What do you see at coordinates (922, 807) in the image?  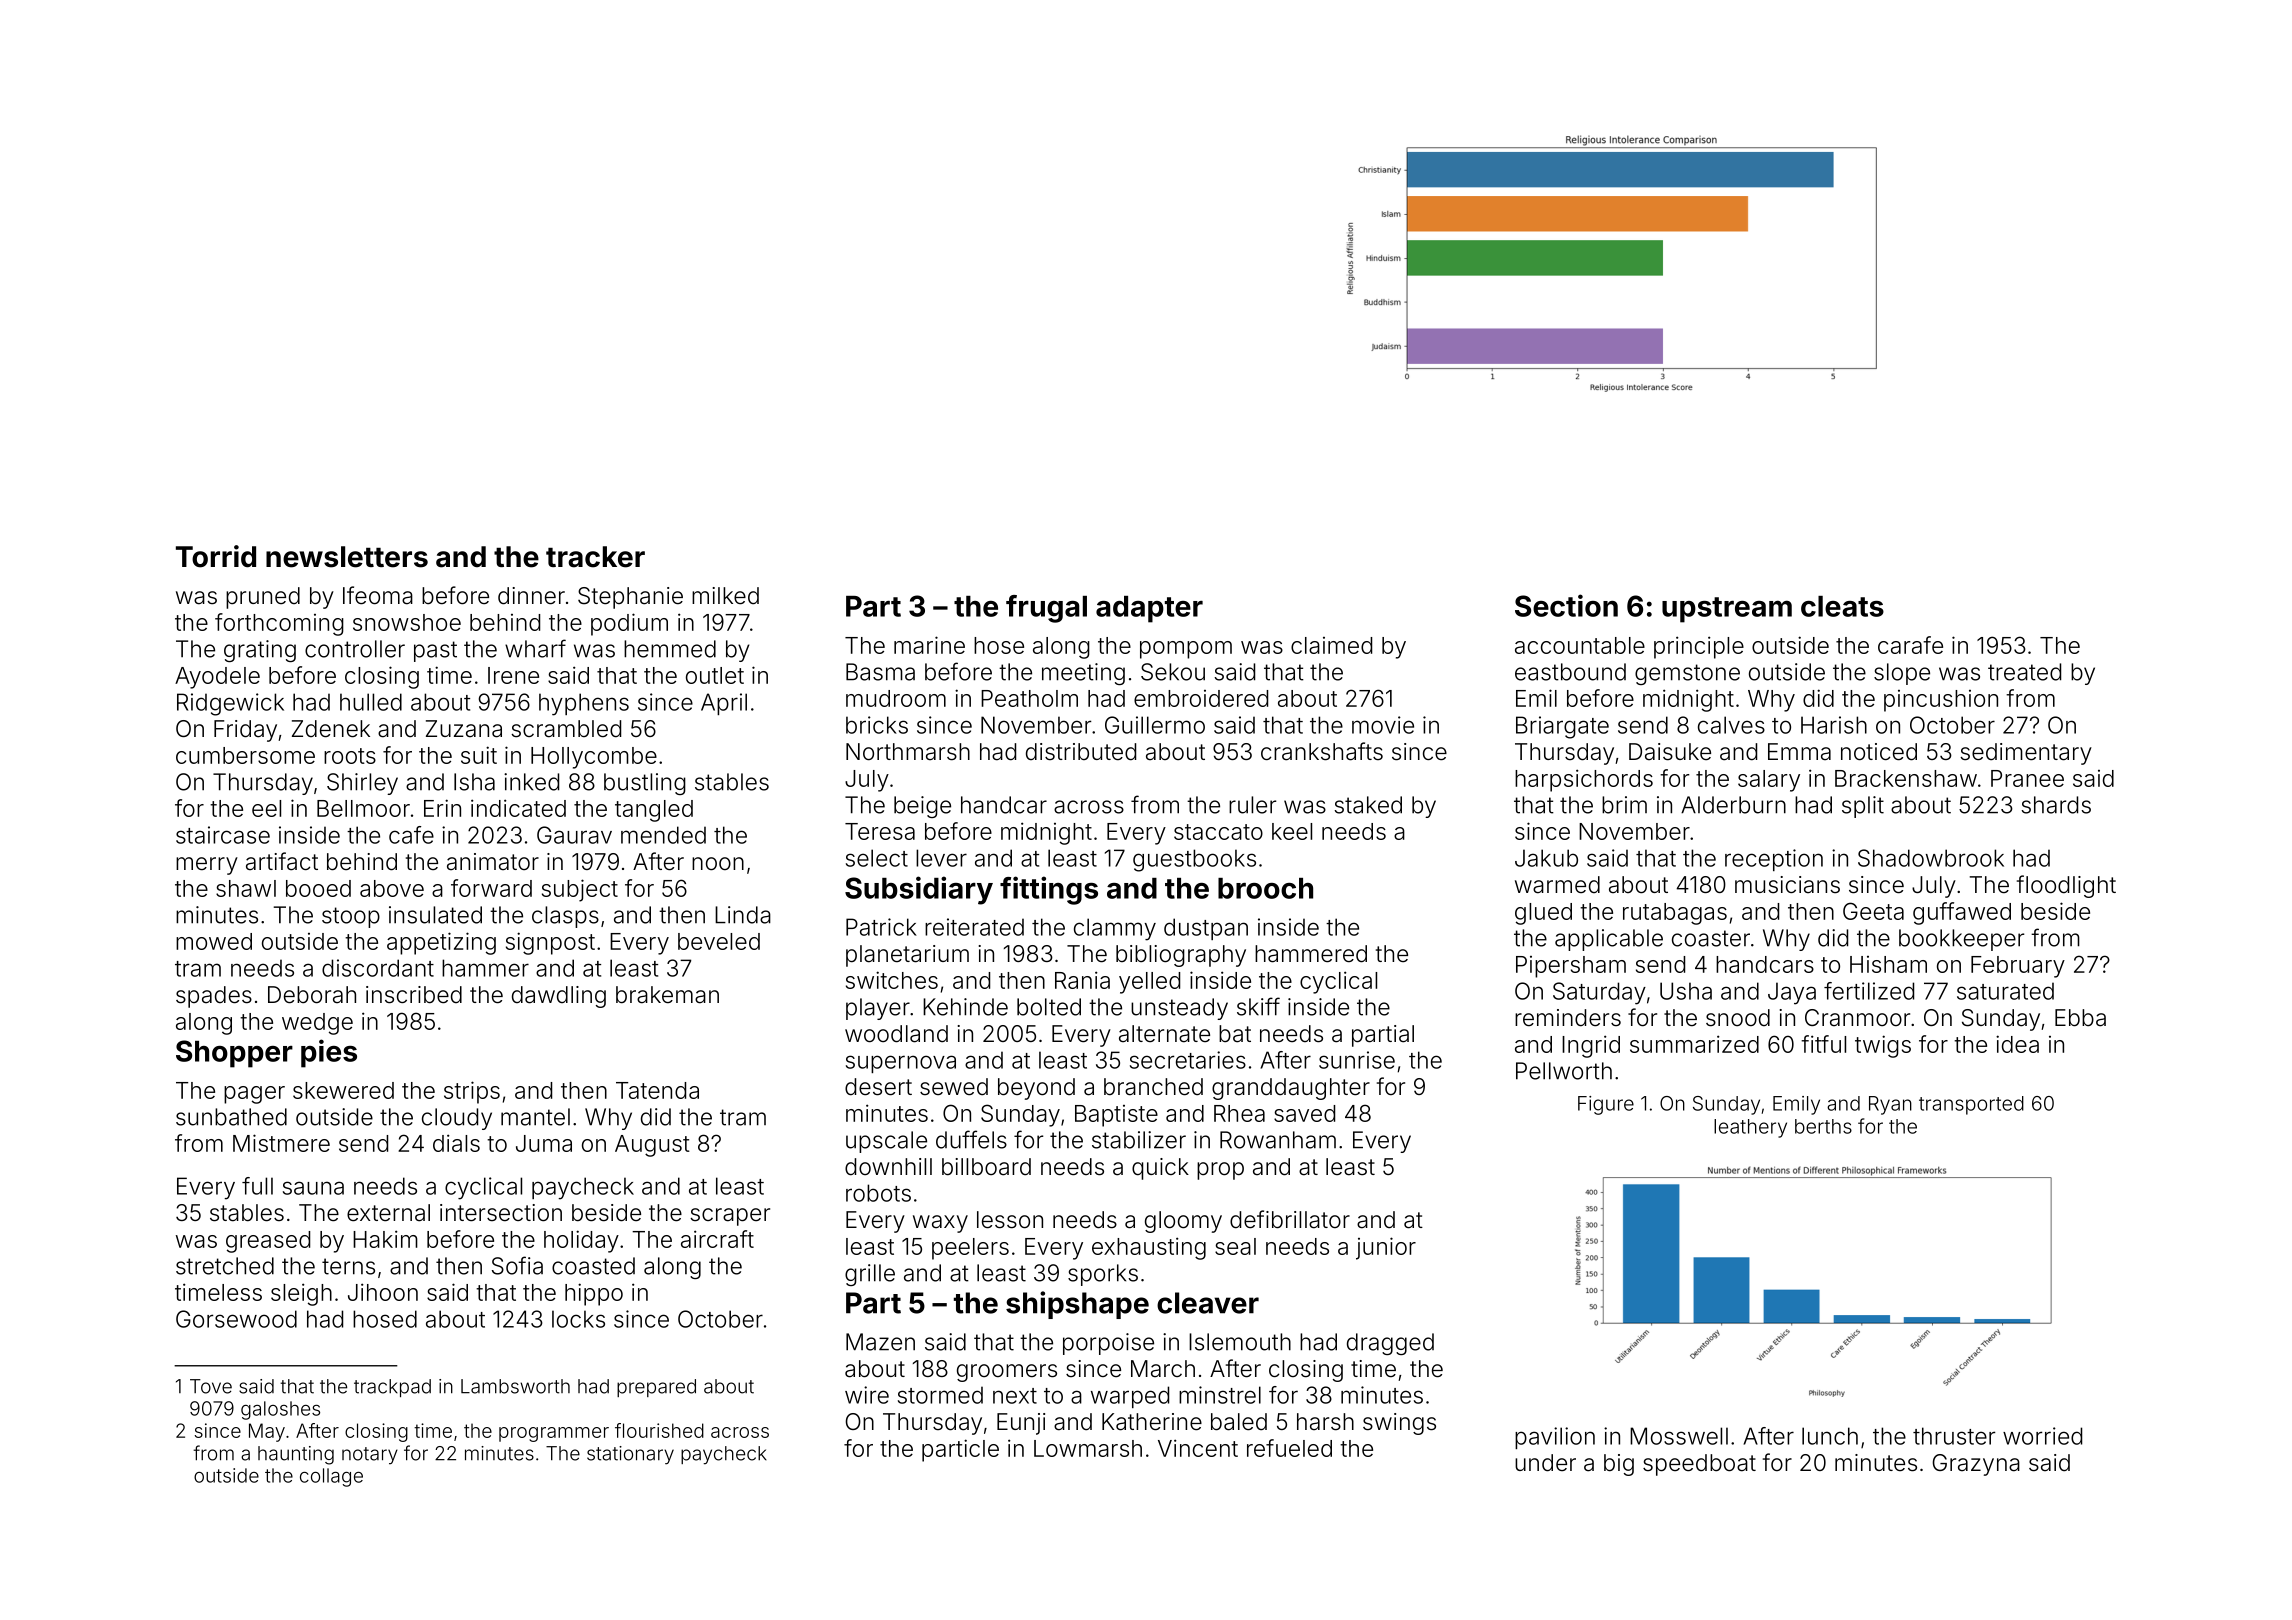 I see `beige` at bounding box center [922, 807].
